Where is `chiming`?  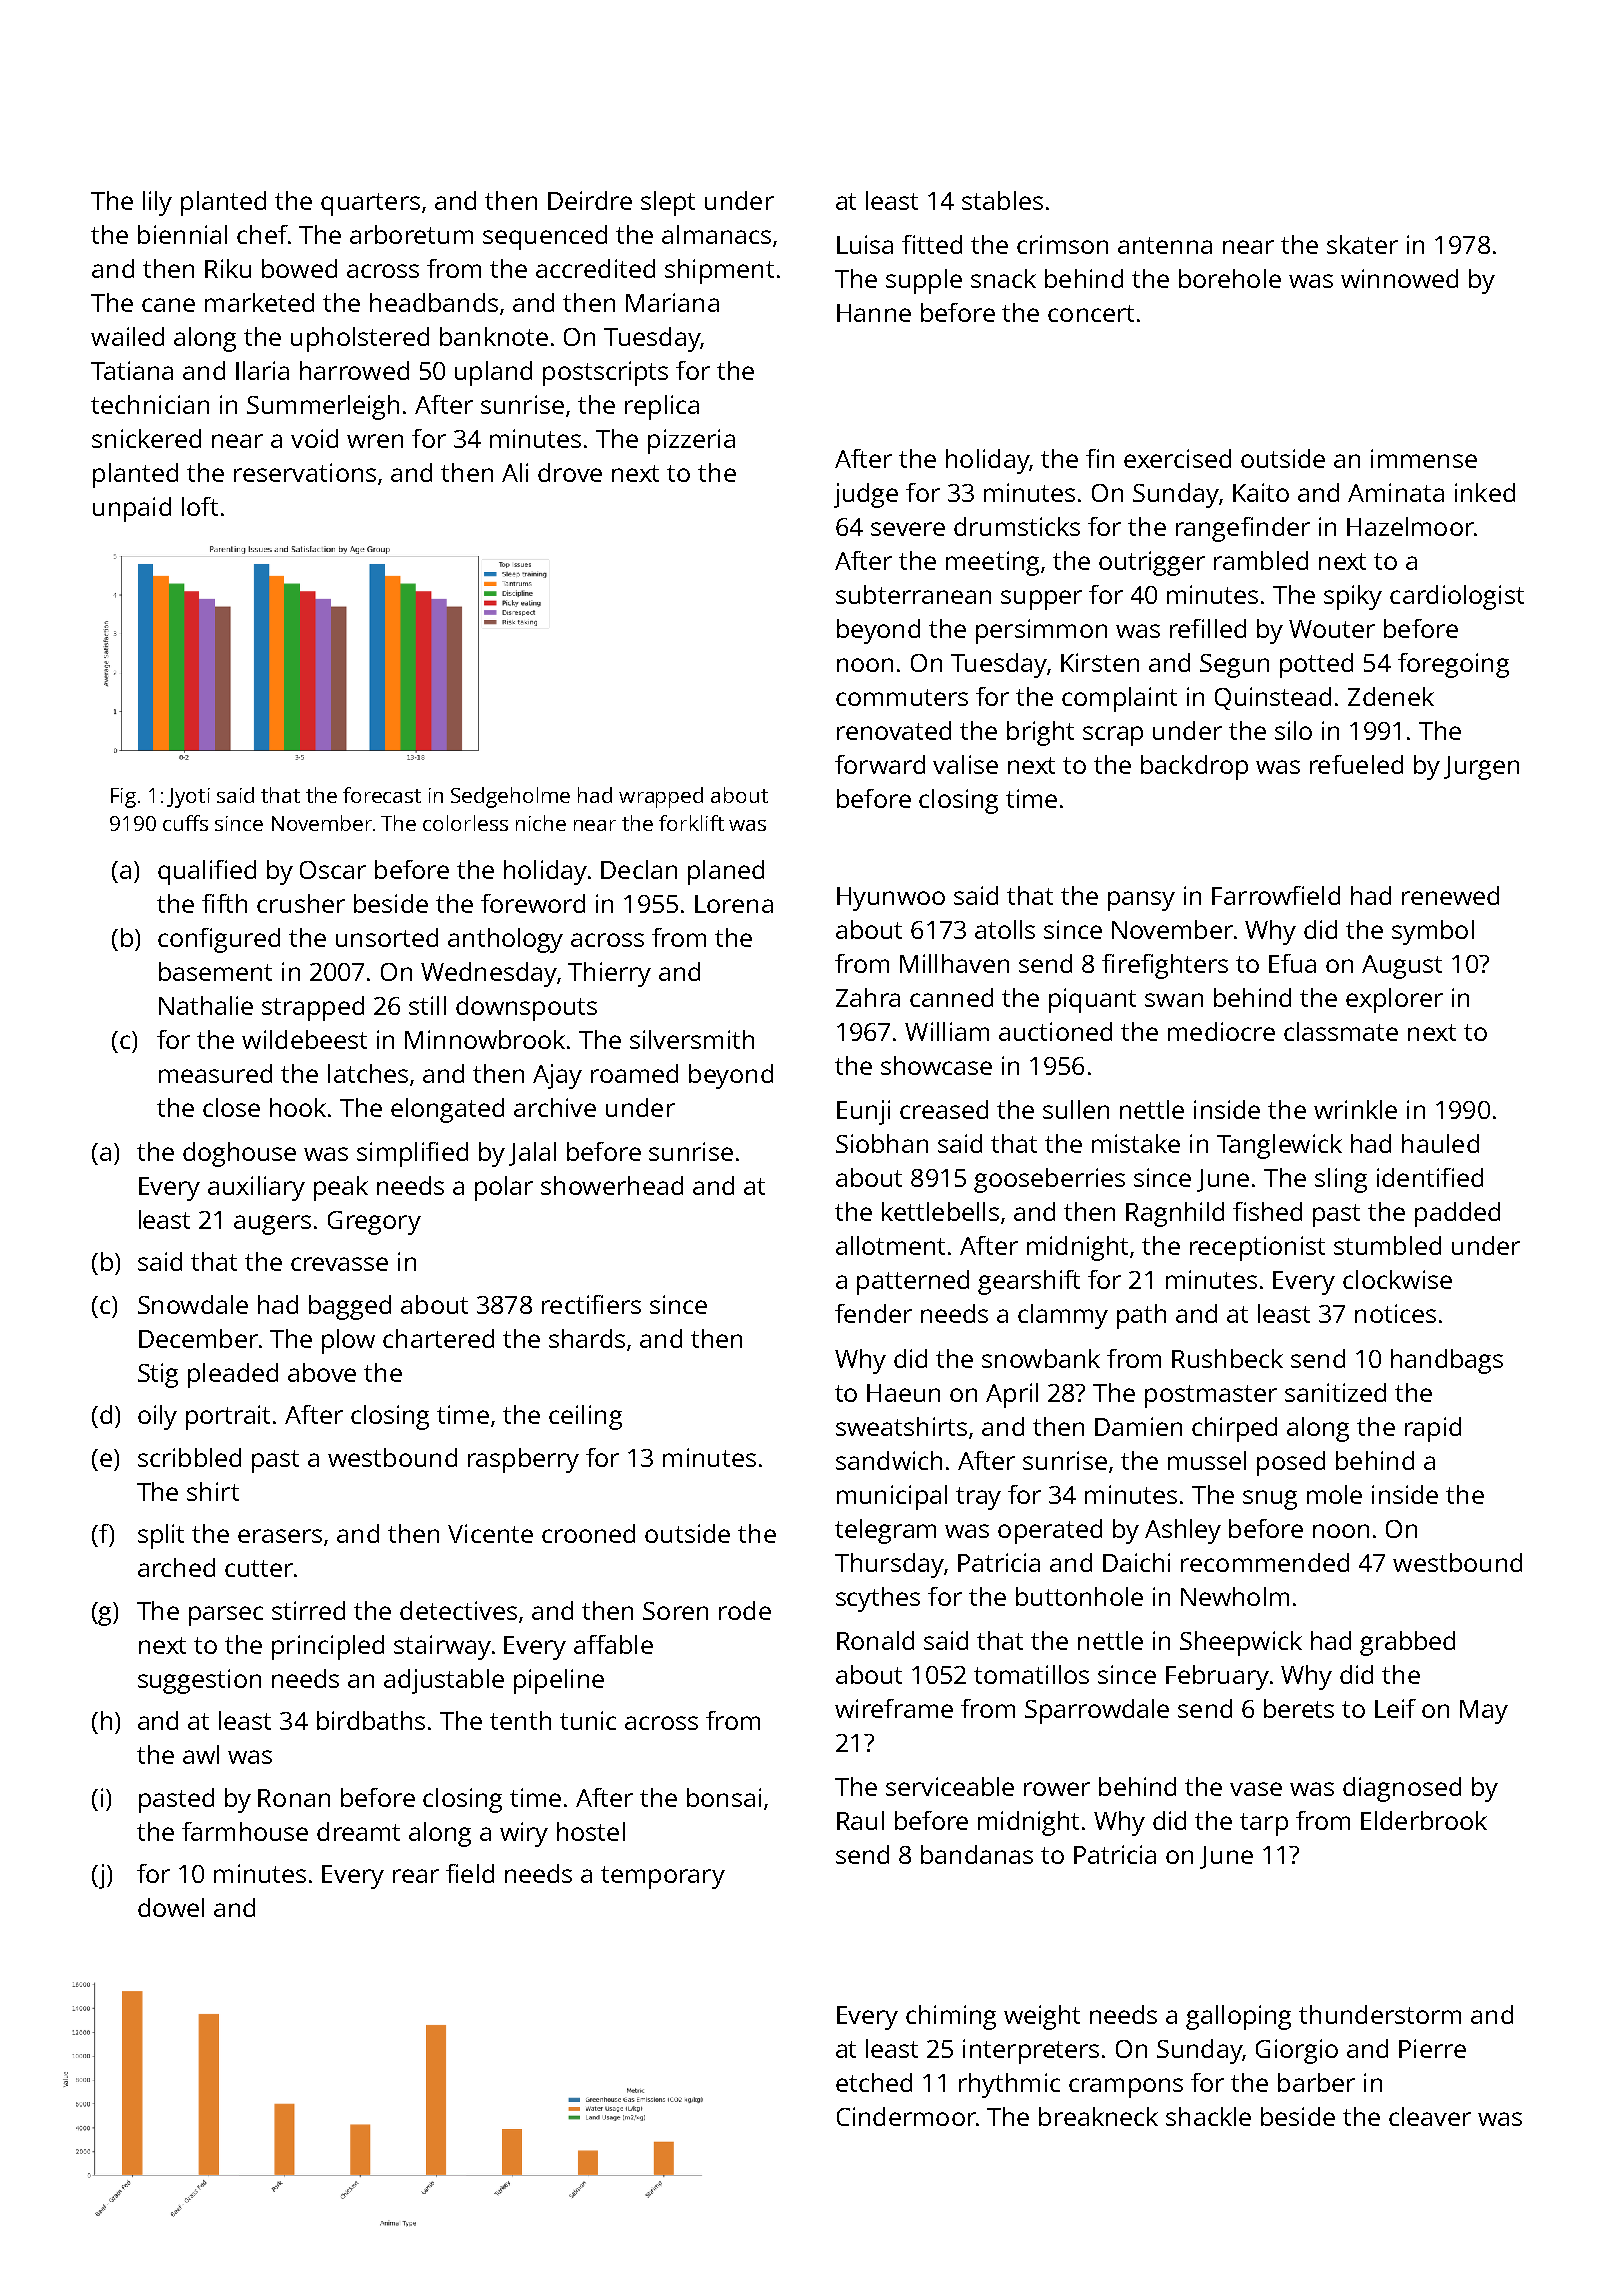
chiming is located at coordinates (951, 2017).
